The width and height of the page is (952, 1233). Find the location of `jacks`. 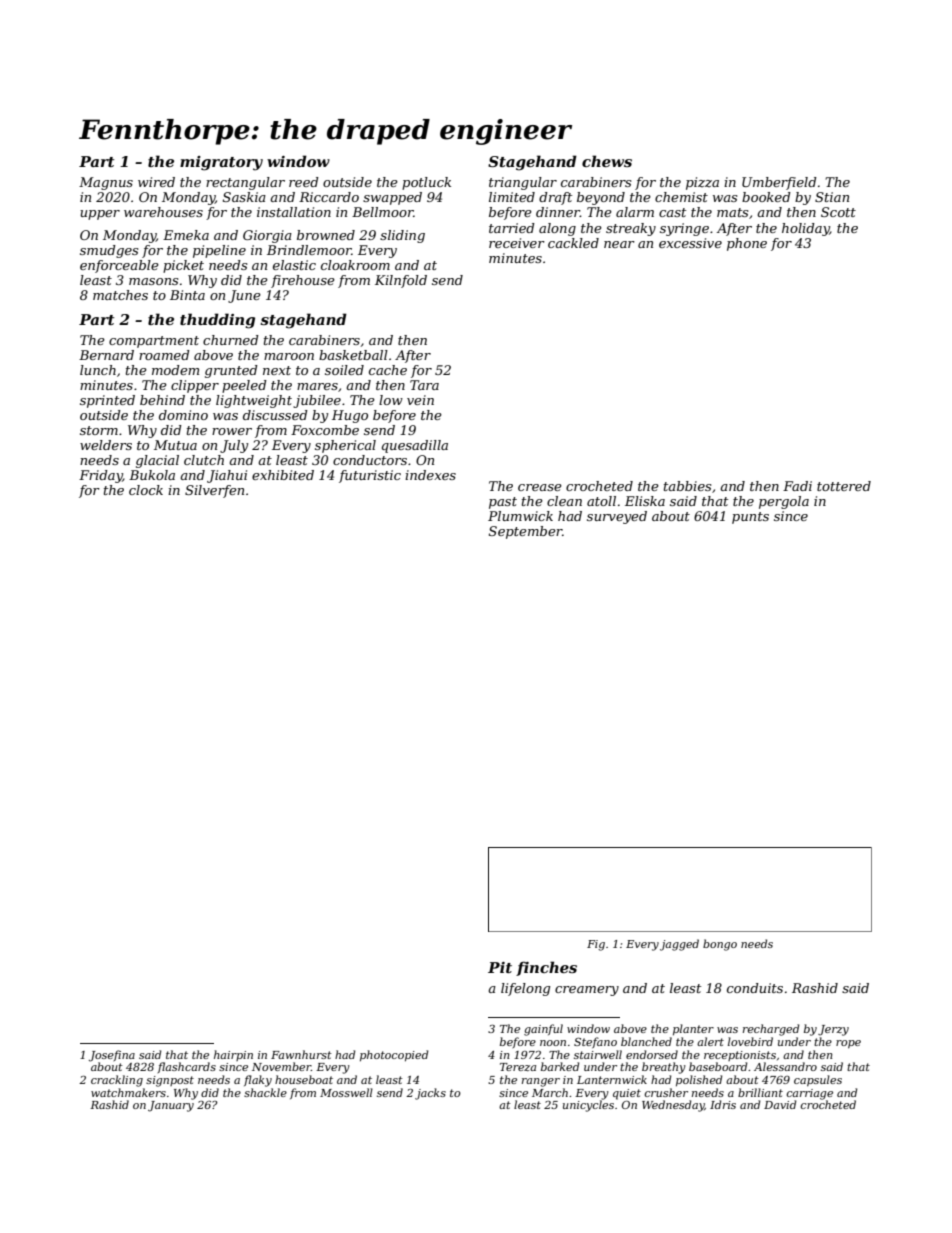

jacks is located at coordinates (430, 1094).
